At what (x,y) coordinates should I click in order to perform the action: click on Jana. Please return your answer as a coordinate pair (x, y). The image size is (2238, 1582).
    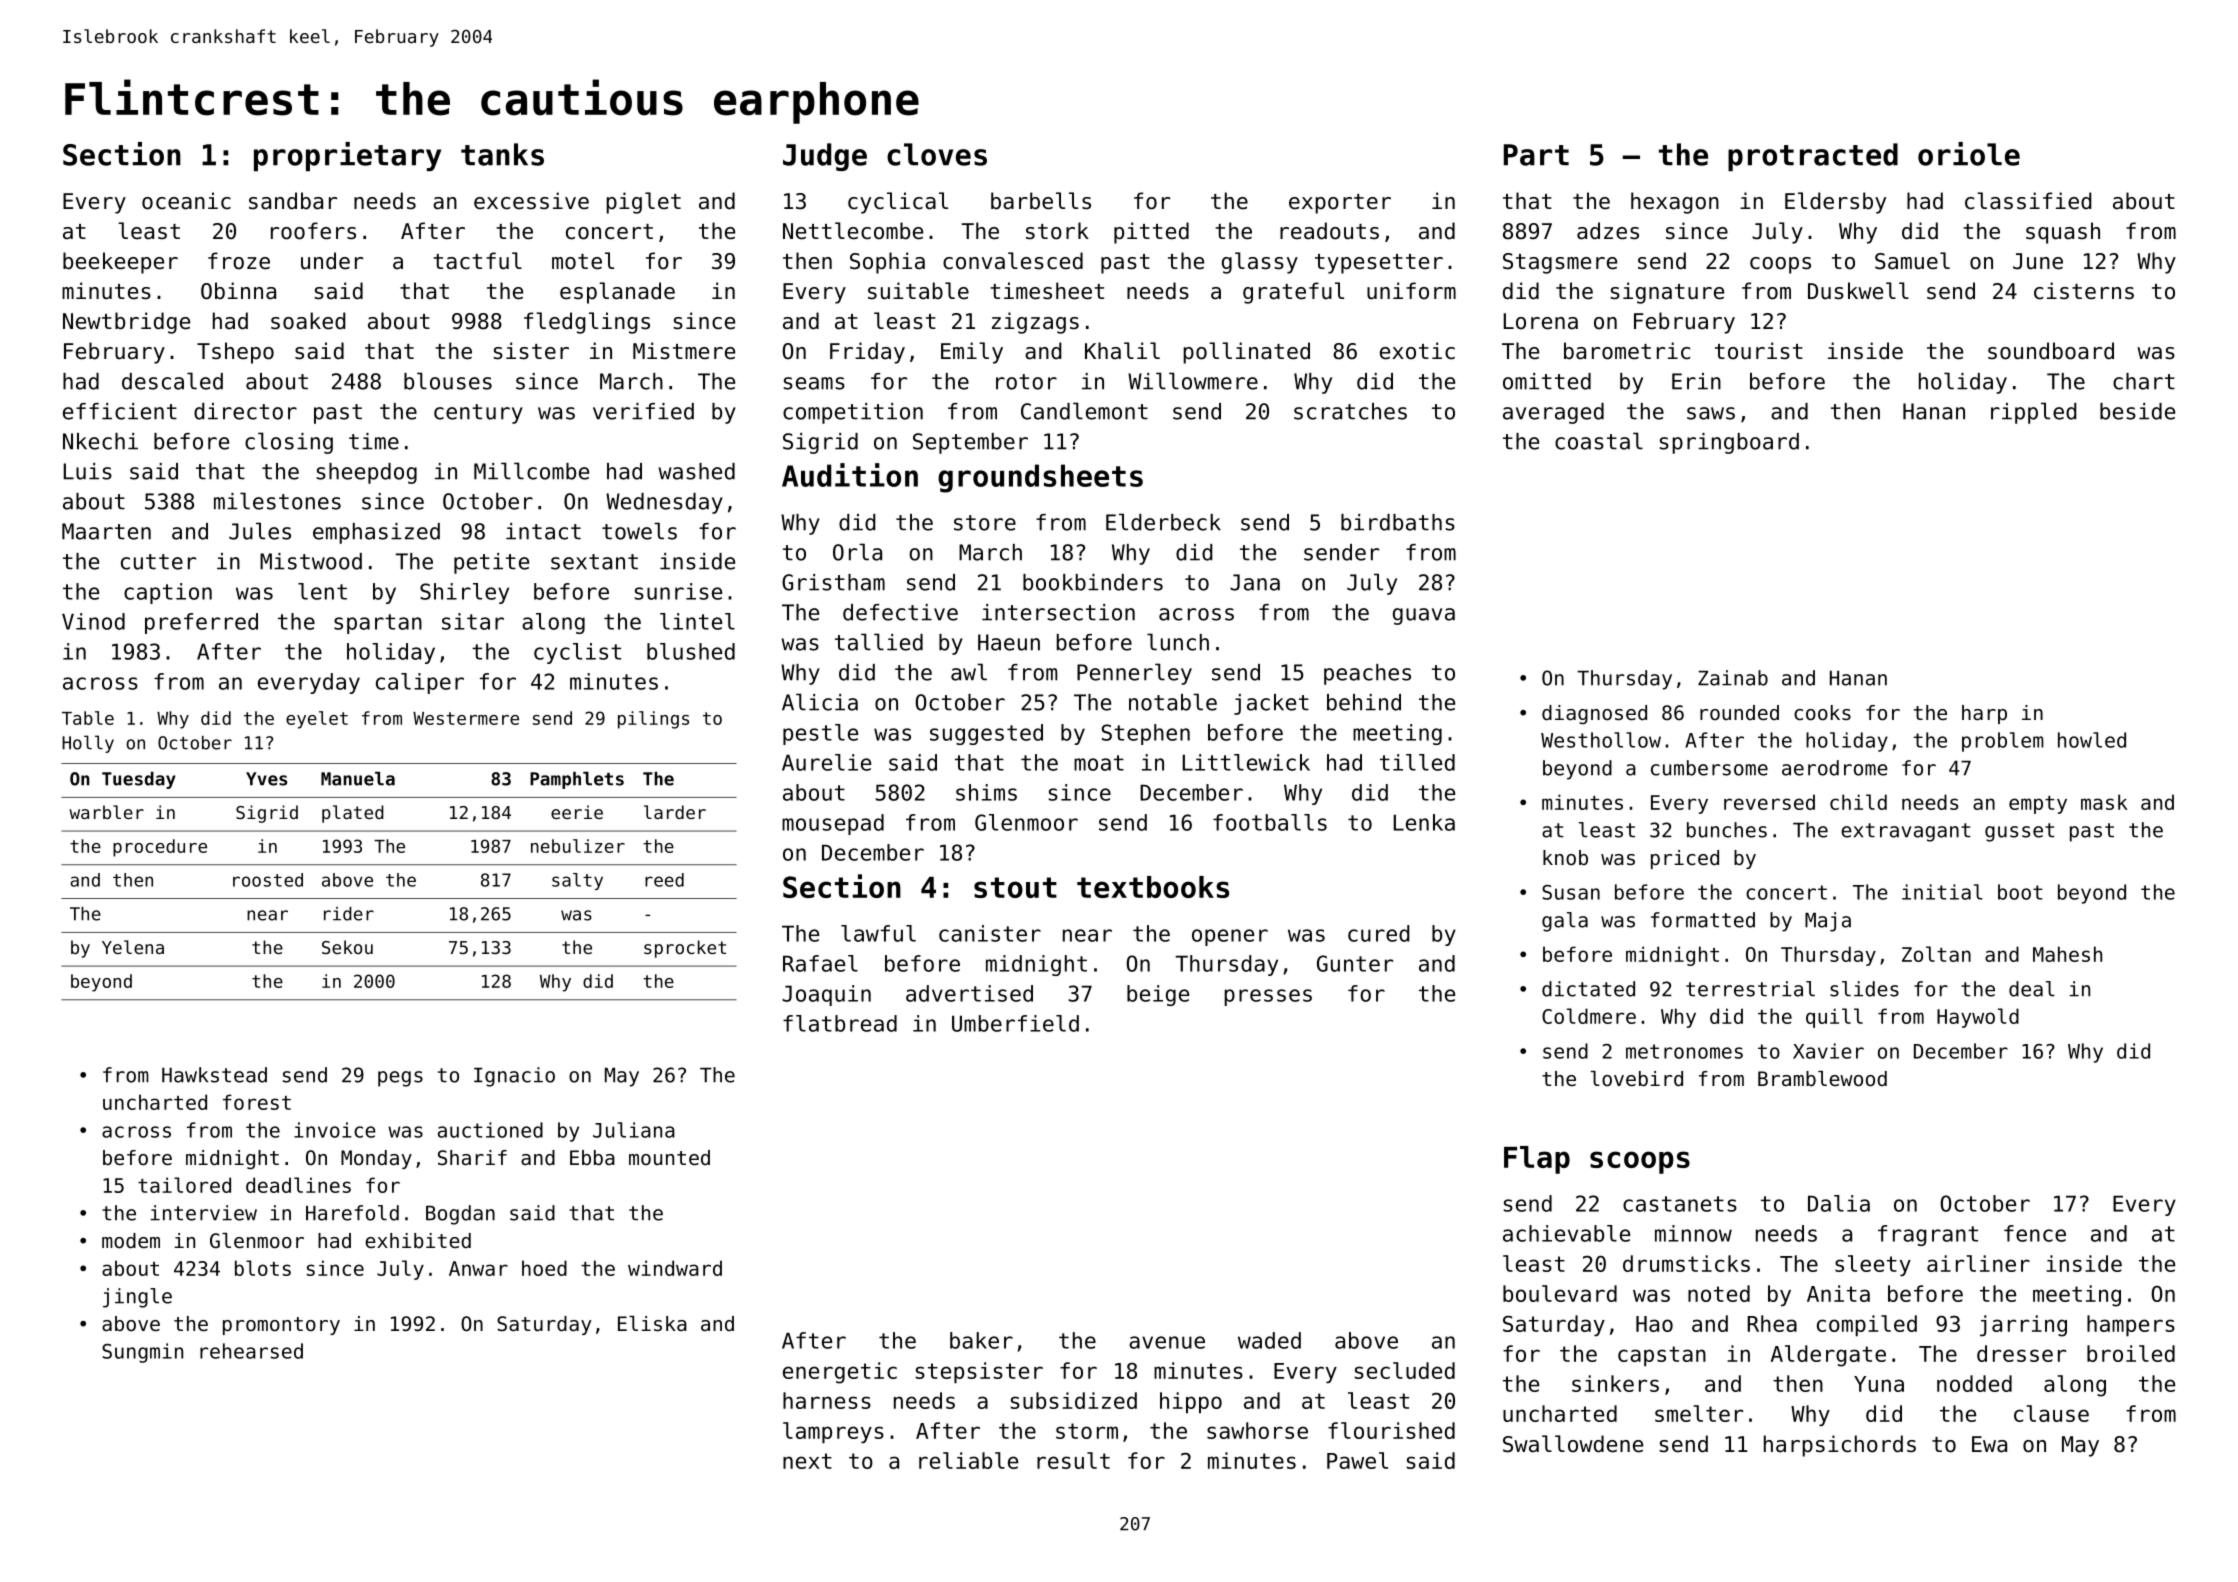
    Looking at the image, I should click on (1255, 582).
